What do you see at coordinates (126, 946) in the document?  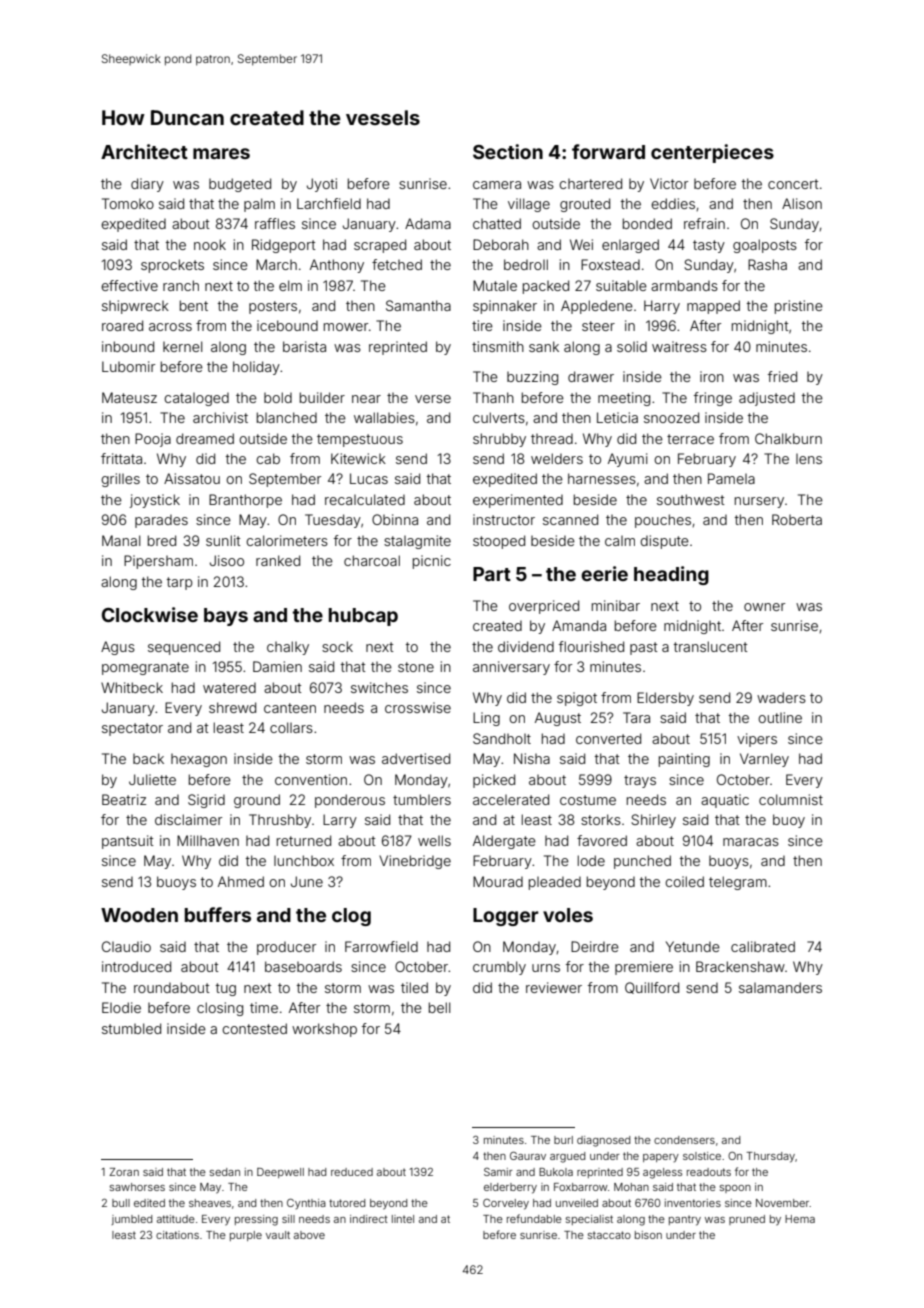 I see `Claudio` at bounding box center [126, 946].
